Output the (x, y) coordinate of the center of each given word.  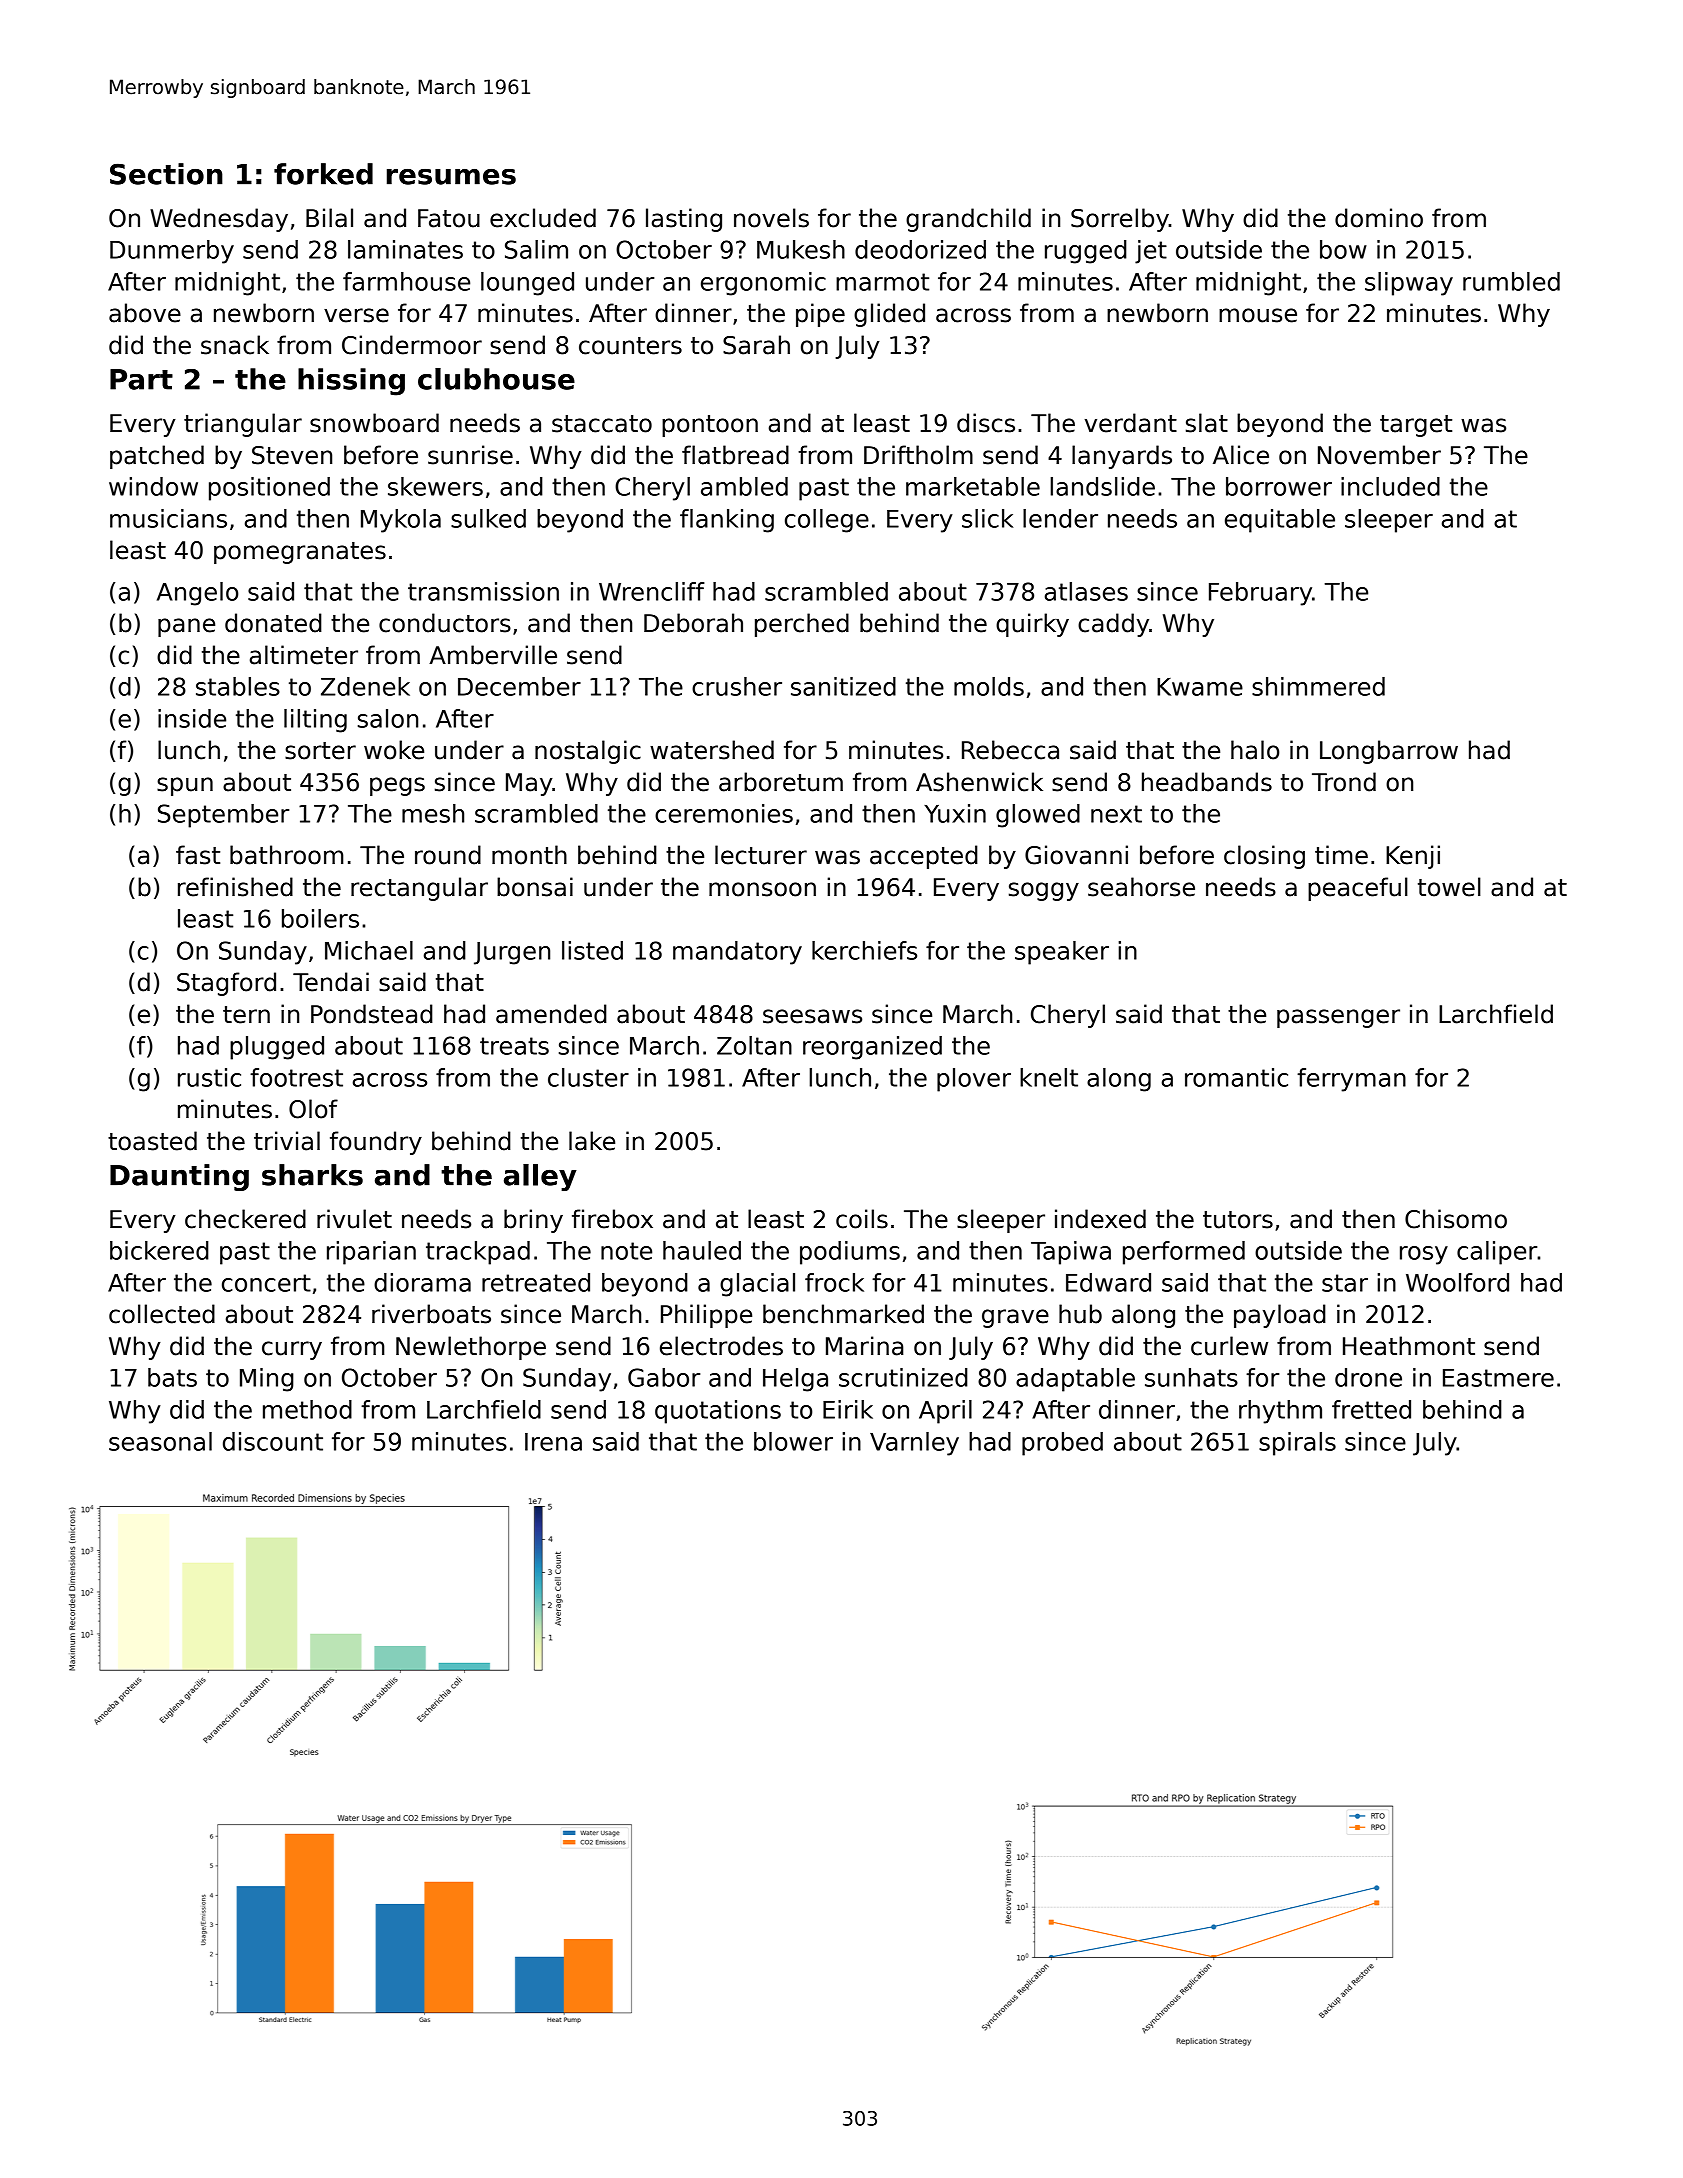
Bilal (329, 218)
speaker (1062, 953)
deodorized (920, 249)
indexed (1100, 1219)
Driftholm (918, 455)
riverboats (431, 1314)
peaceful (1358, 889)
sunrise (470, 455)
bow (1343, 249)
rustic (209, 1077)
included (1390, 486)
